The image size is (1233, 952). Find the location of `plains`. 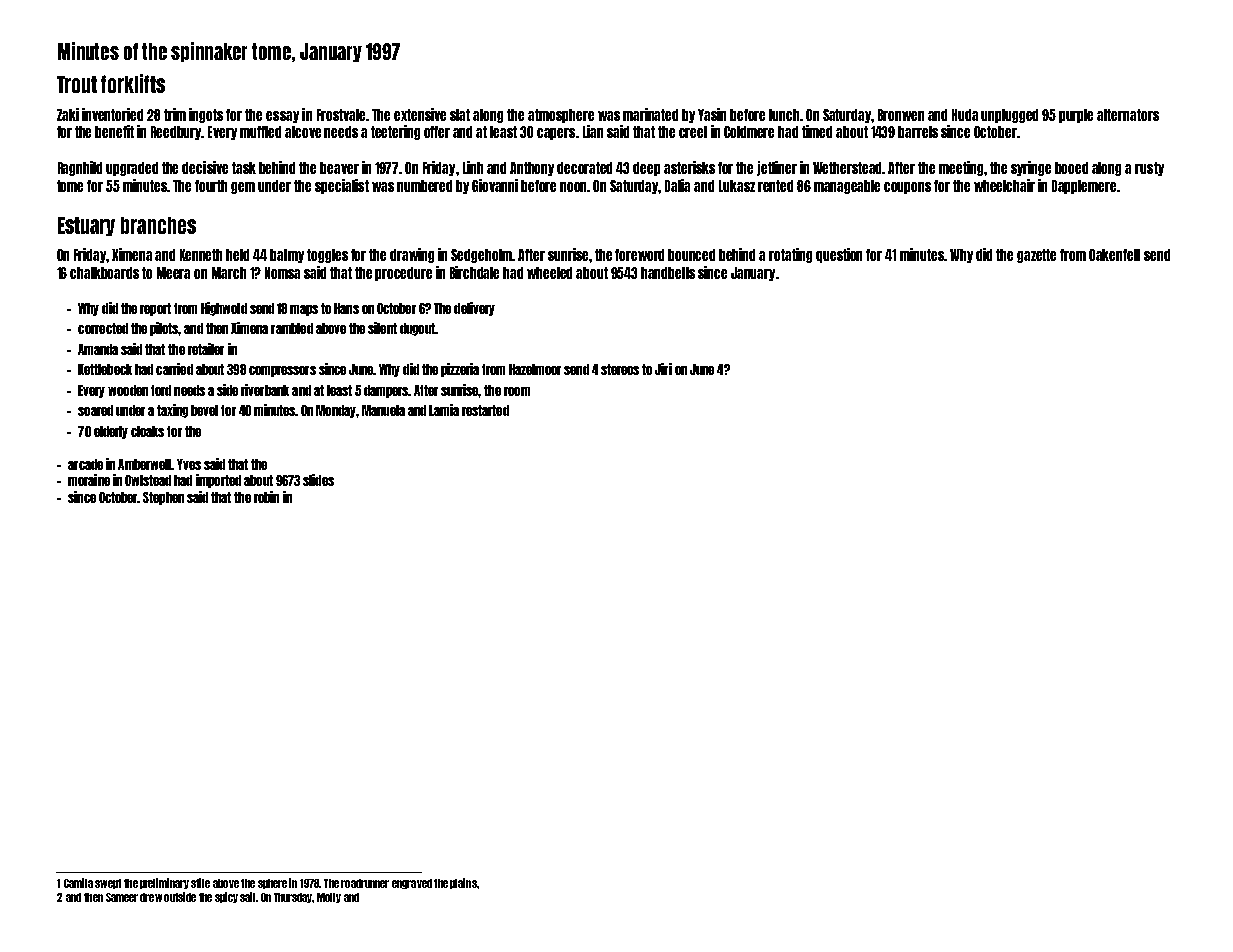

plains is located at coordinates (463, 883).
